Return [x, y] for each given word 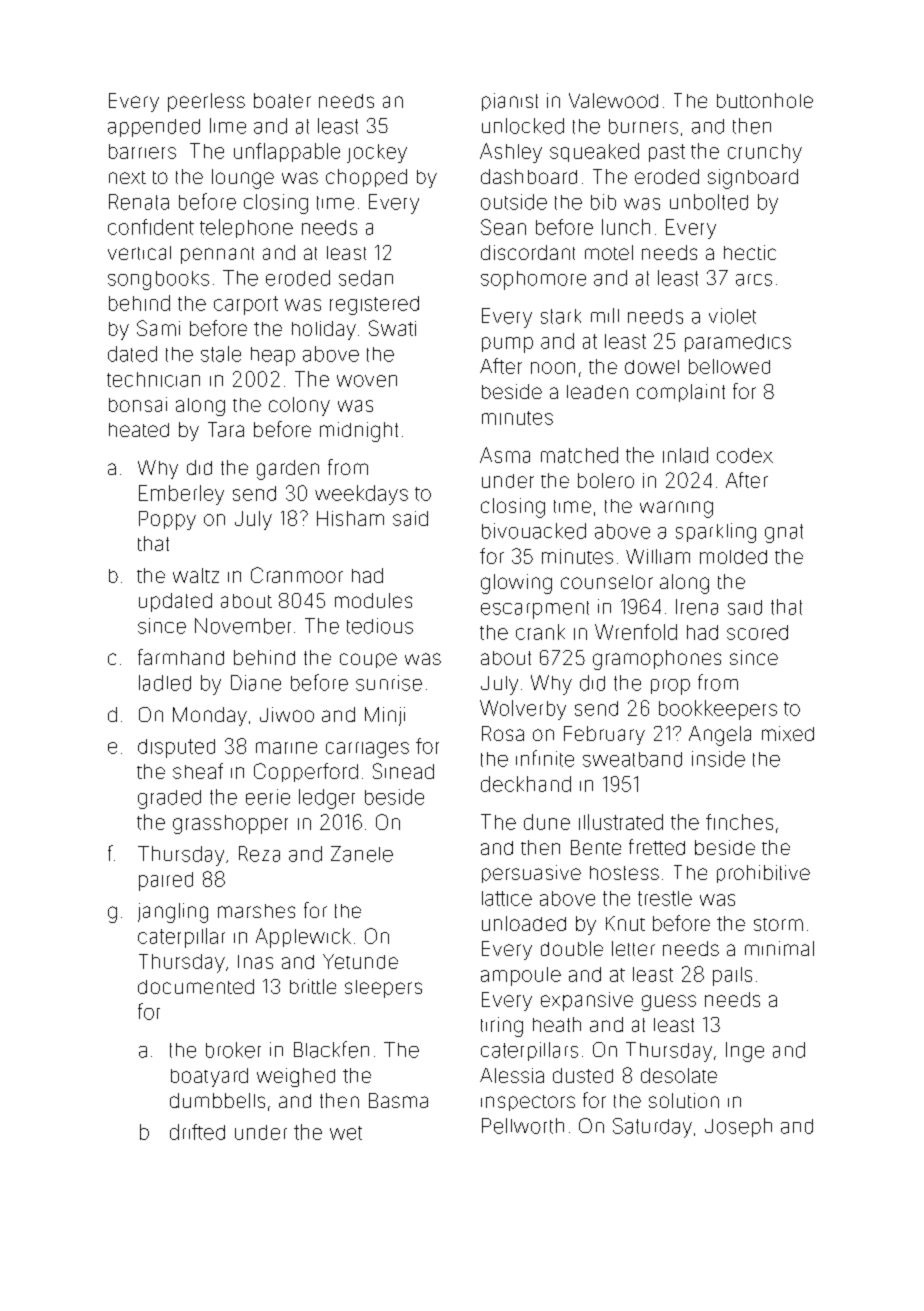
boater [282, 100]
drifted [197, 1132]
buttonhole [765, 100]
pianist [510, 102]
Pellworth [523, 1126]
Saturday [652, 1128]
